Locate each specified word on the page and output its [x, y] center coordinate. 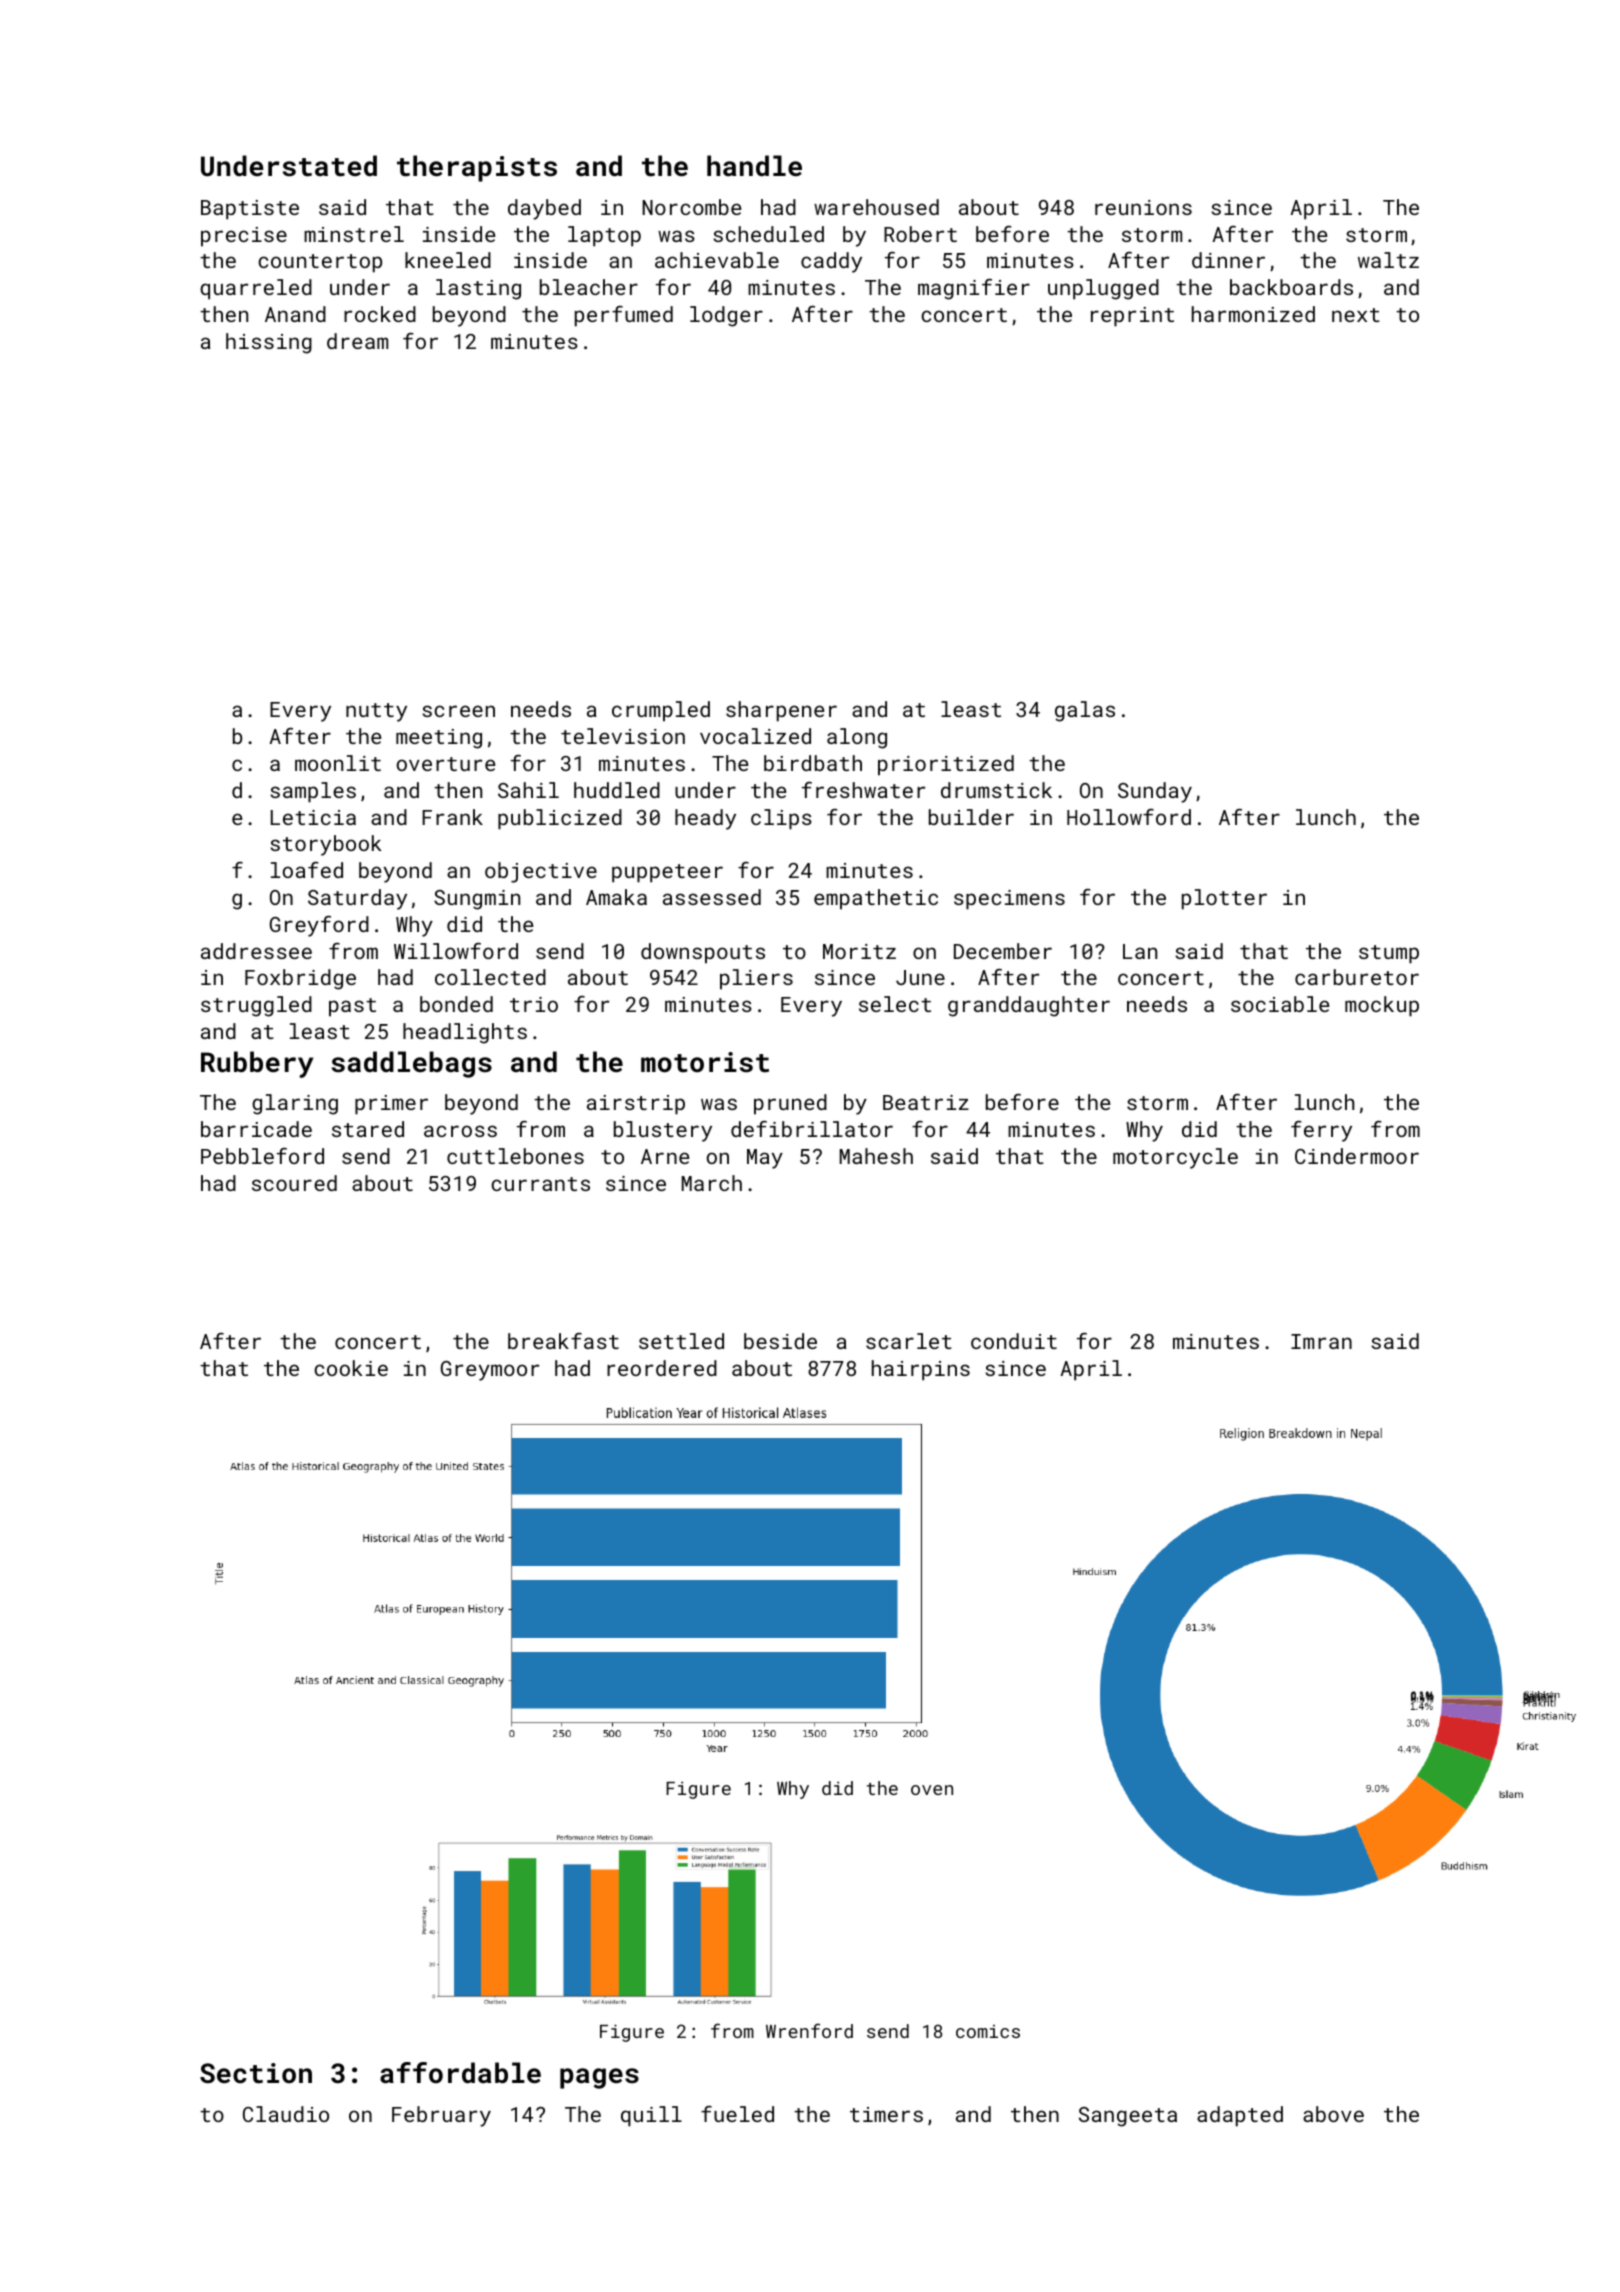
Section [256, 2073]
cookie [351, 1368]
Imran [1321, 1341]
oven [932, 1790]
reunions [1143, 207]
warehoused [876, 207]
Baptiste [250, 210]
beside [780, 1341]
